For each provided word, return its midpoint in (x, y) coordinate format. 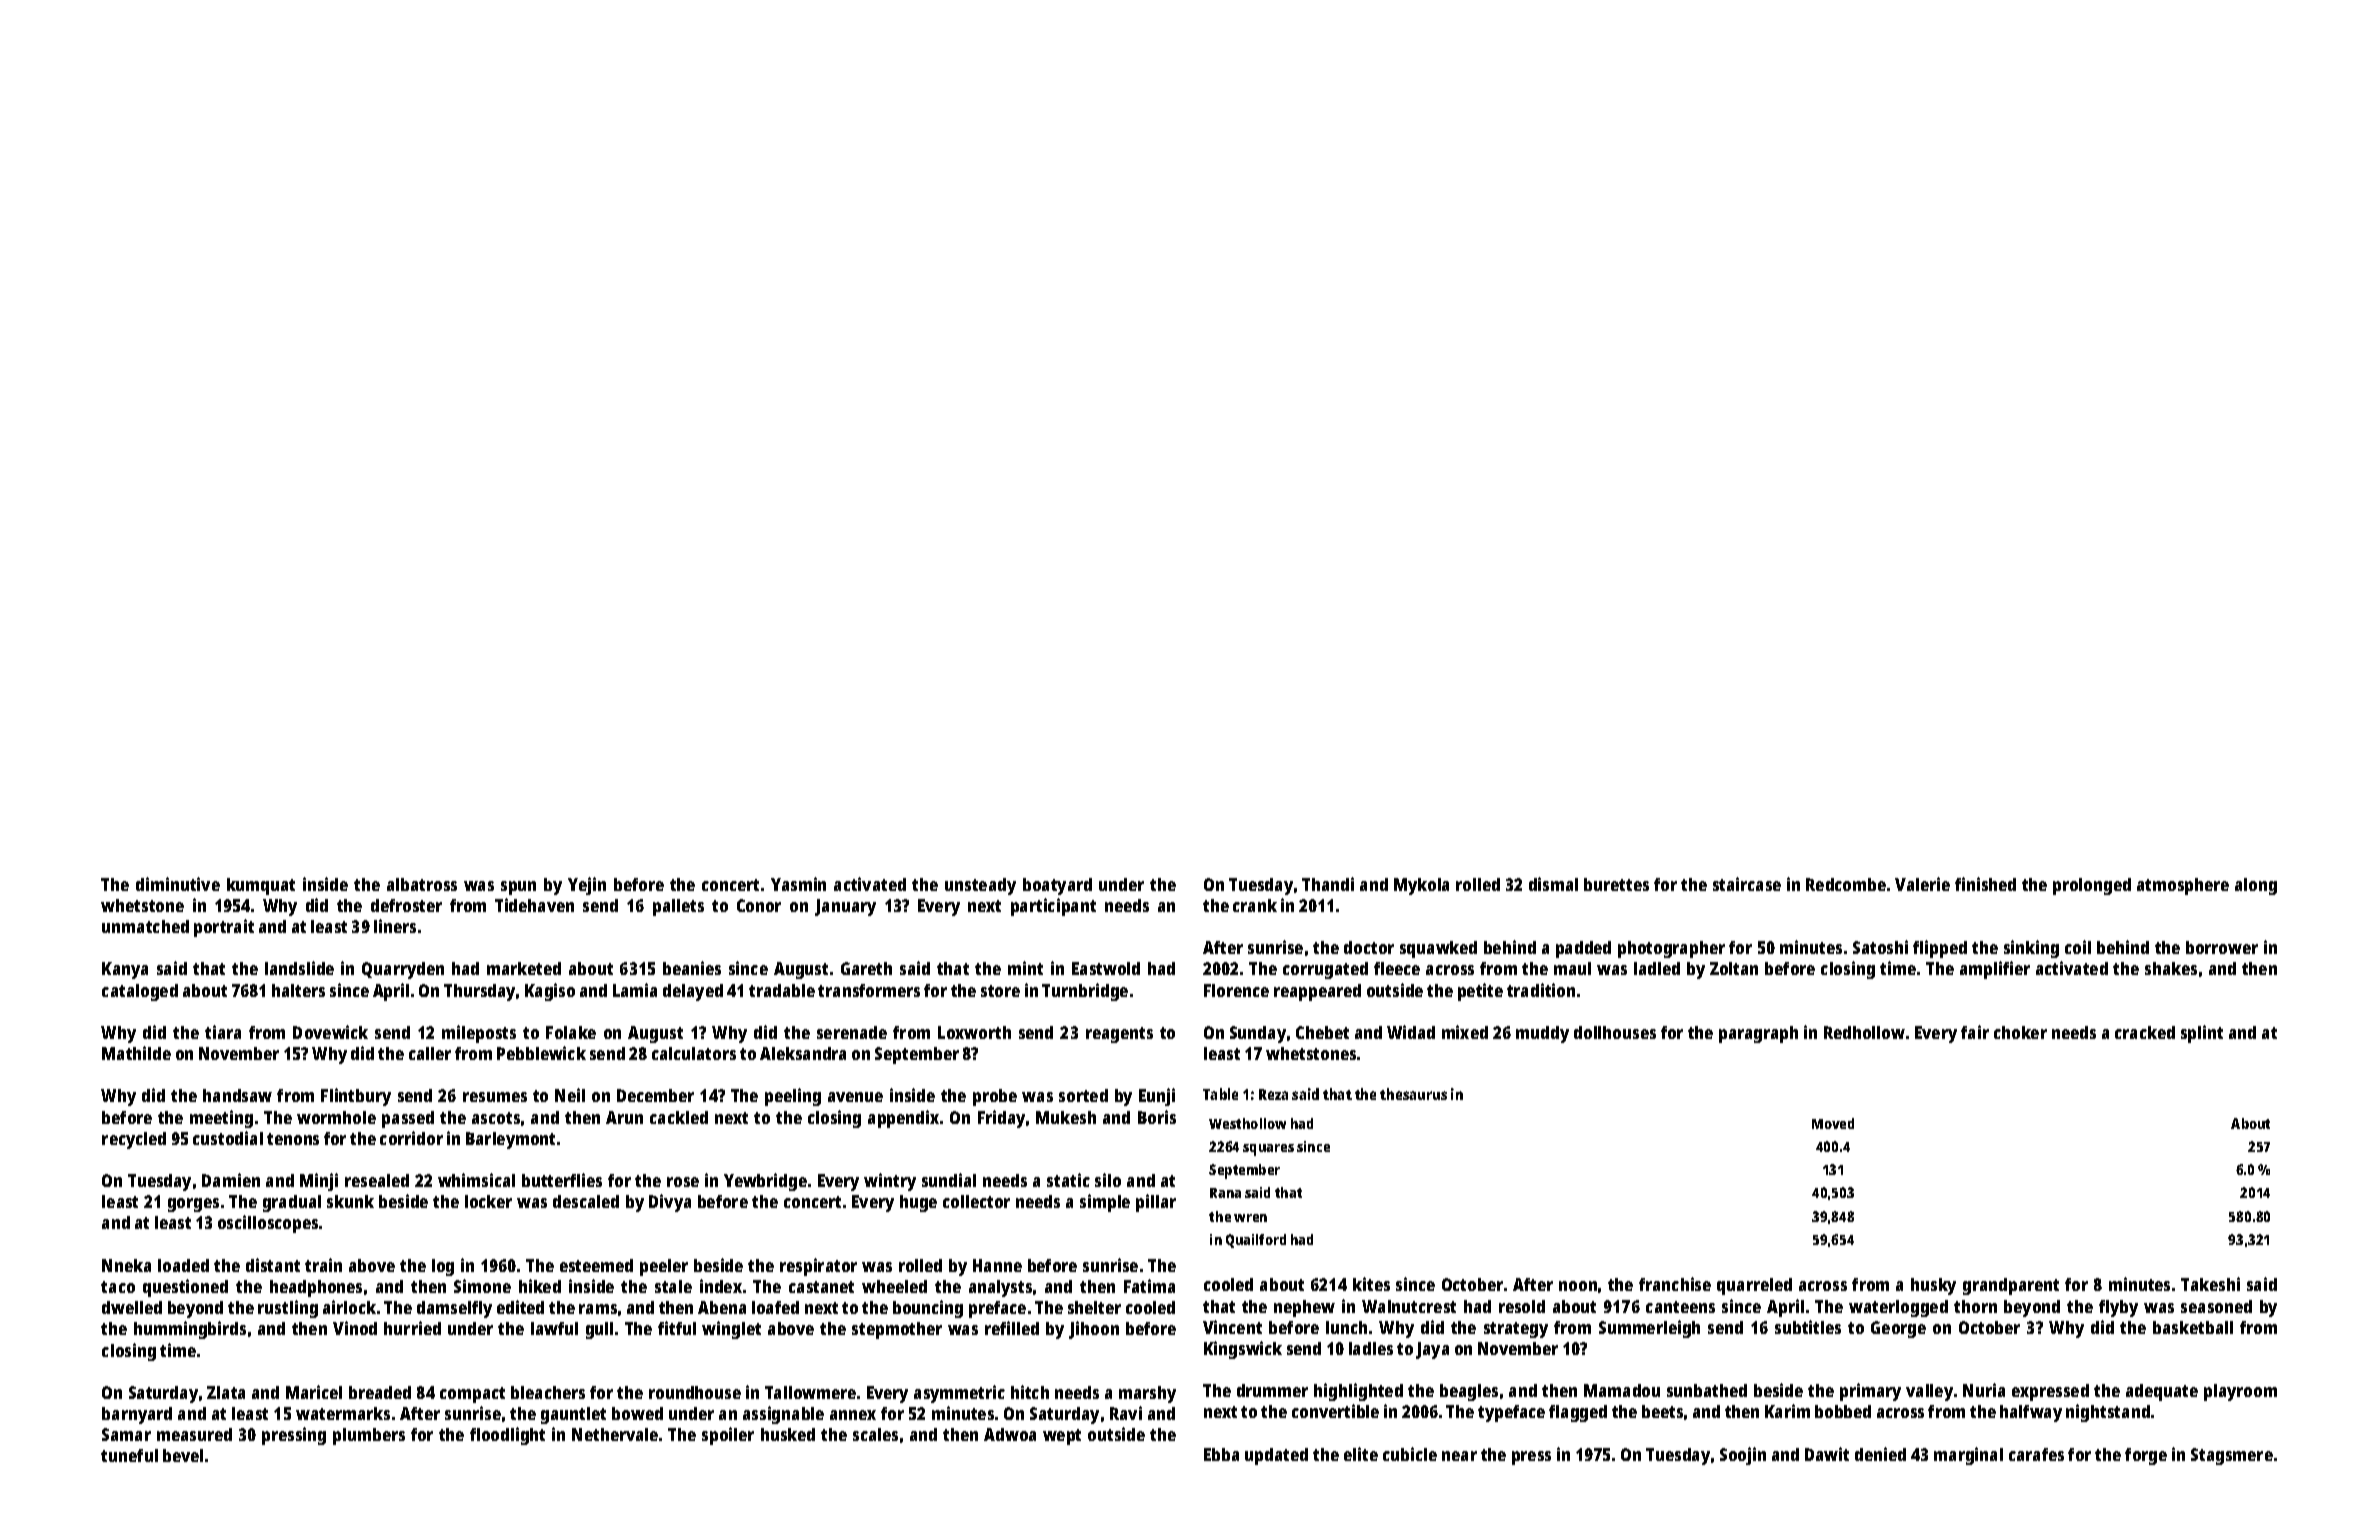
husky (1933, 1286)
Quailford (1256, 1241)
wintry (890, 1182)
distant (273, 1265)
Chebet (1322, 1032)
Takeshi (2210, 1284)
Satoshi (1880, 947)
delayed (693, 992)
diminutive (178, 884)
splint (2202, 1034)
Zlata (226, 1392)
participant (1053, 907)
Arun (624, 1117)
